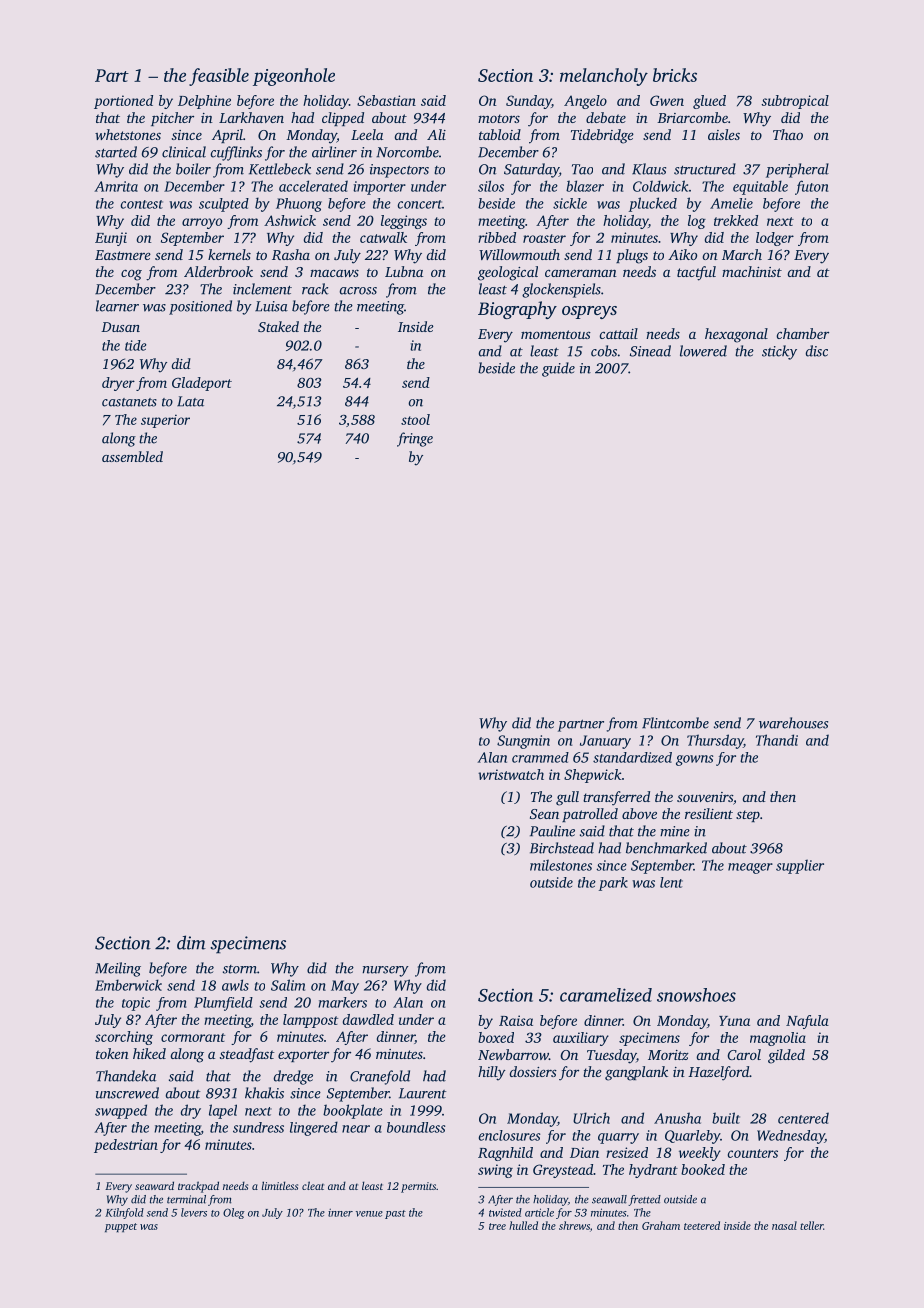  Describe the element at coordinates (404, 271) in the page. I see `Lubna` at that location.
